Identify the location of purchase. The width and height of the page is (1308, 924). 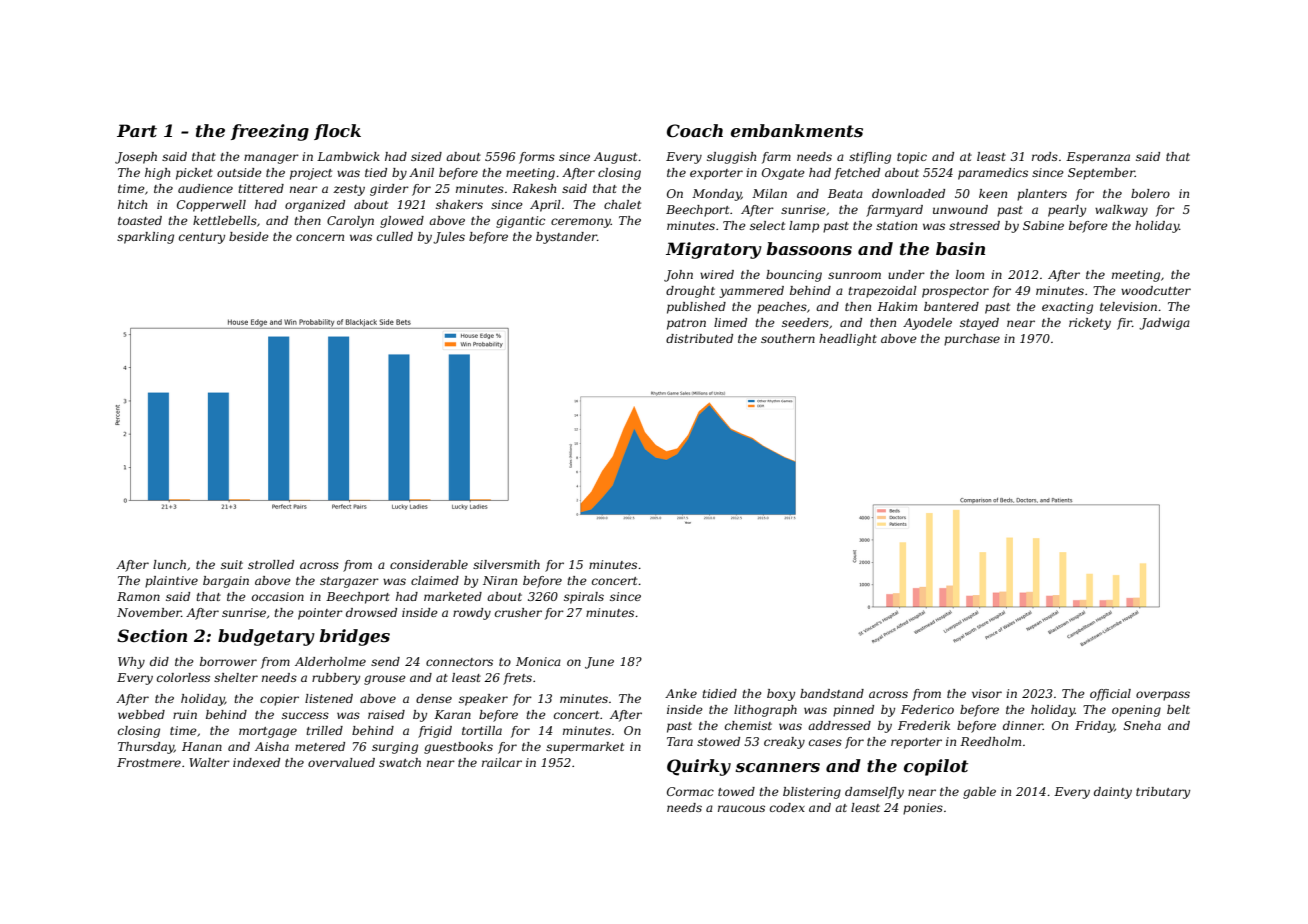
(972, 340).
